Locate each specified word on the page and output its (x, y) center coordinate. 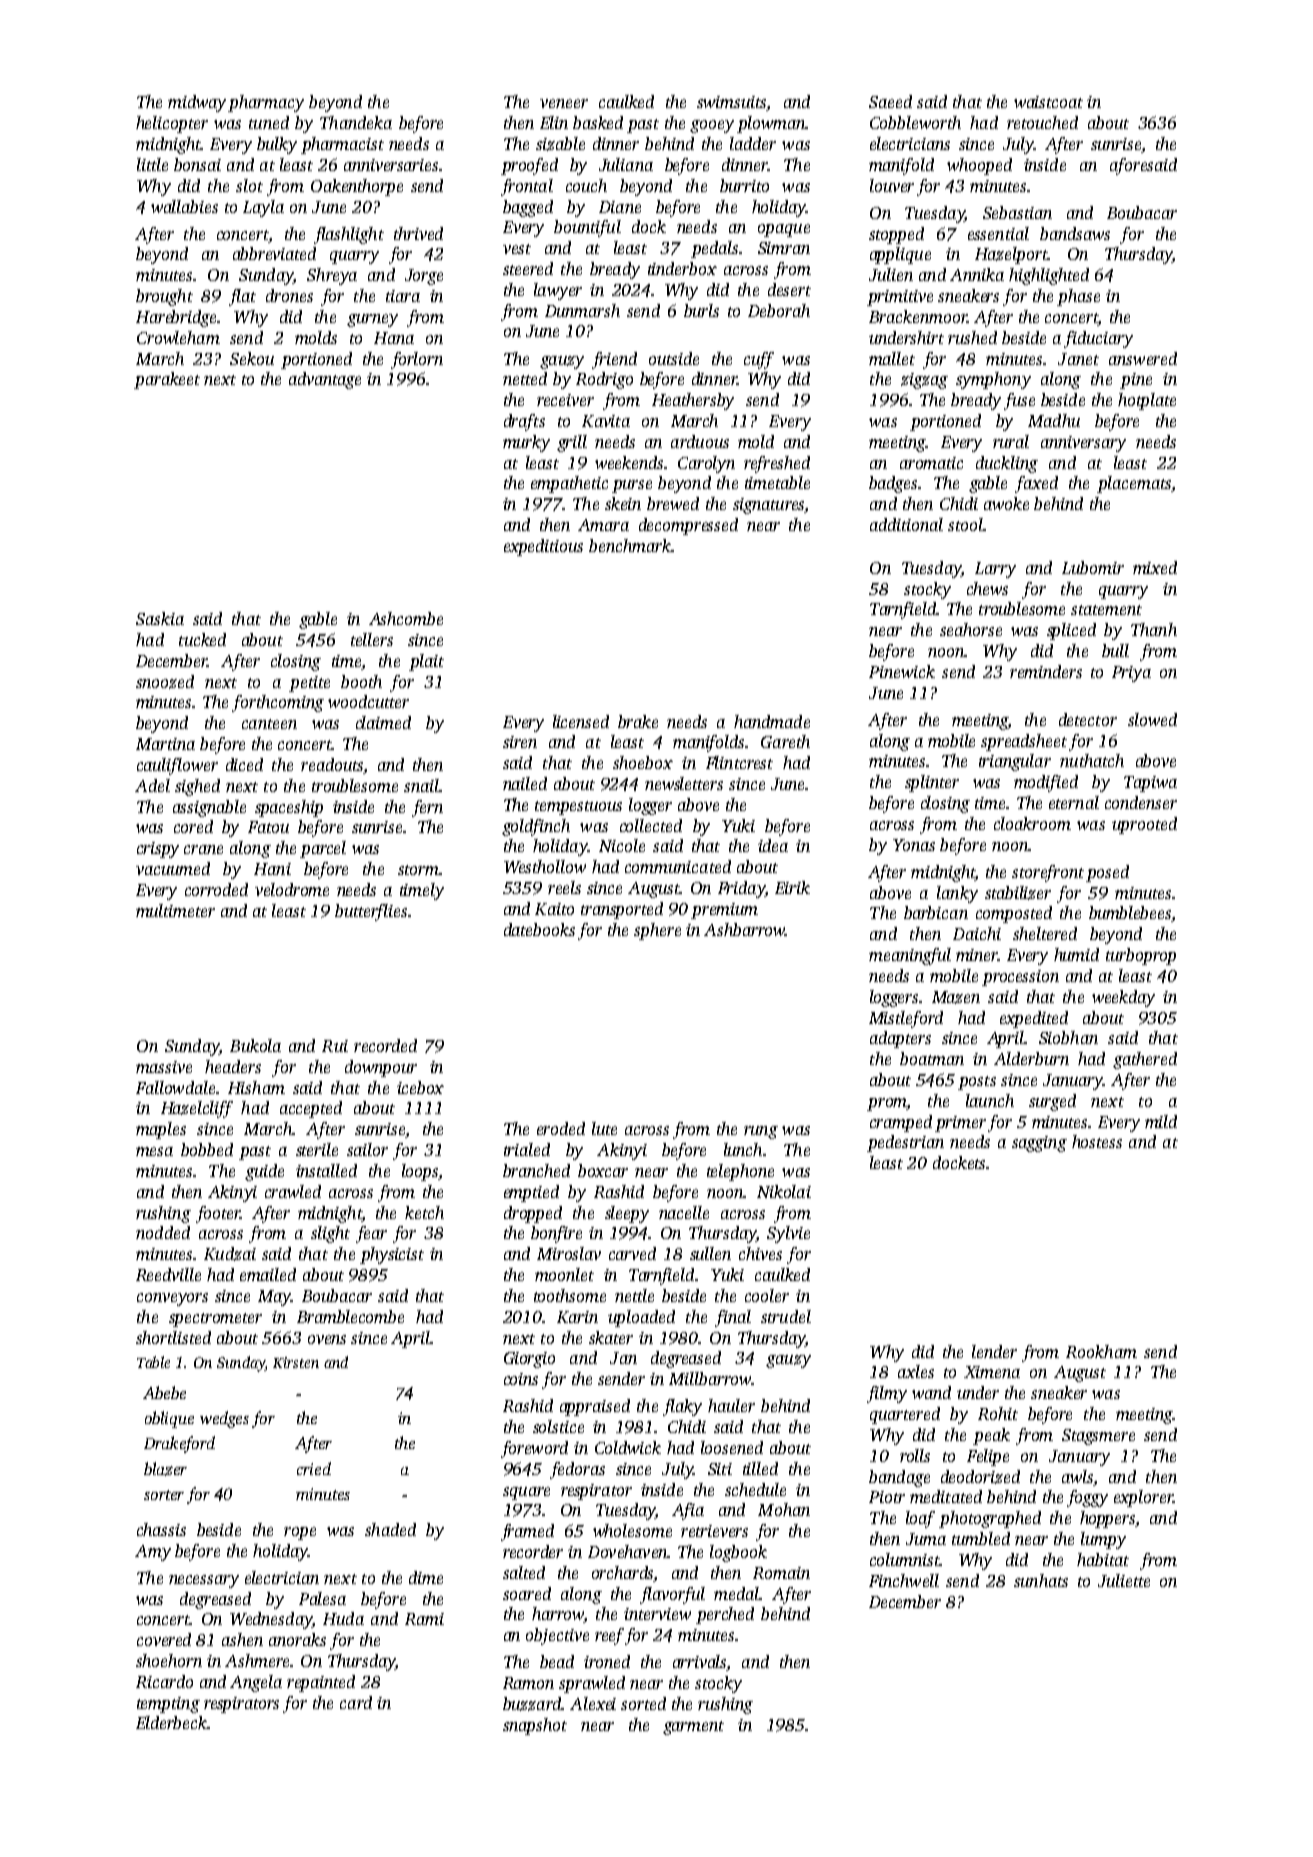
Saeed (890, 101)
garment (693, 1728)
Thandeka (356, 122)
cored (193, 826)
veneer (564, 103)
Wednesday (271, 1620)
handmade (772, 721)
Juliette (1124, 1580)
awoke (1006, 503)
